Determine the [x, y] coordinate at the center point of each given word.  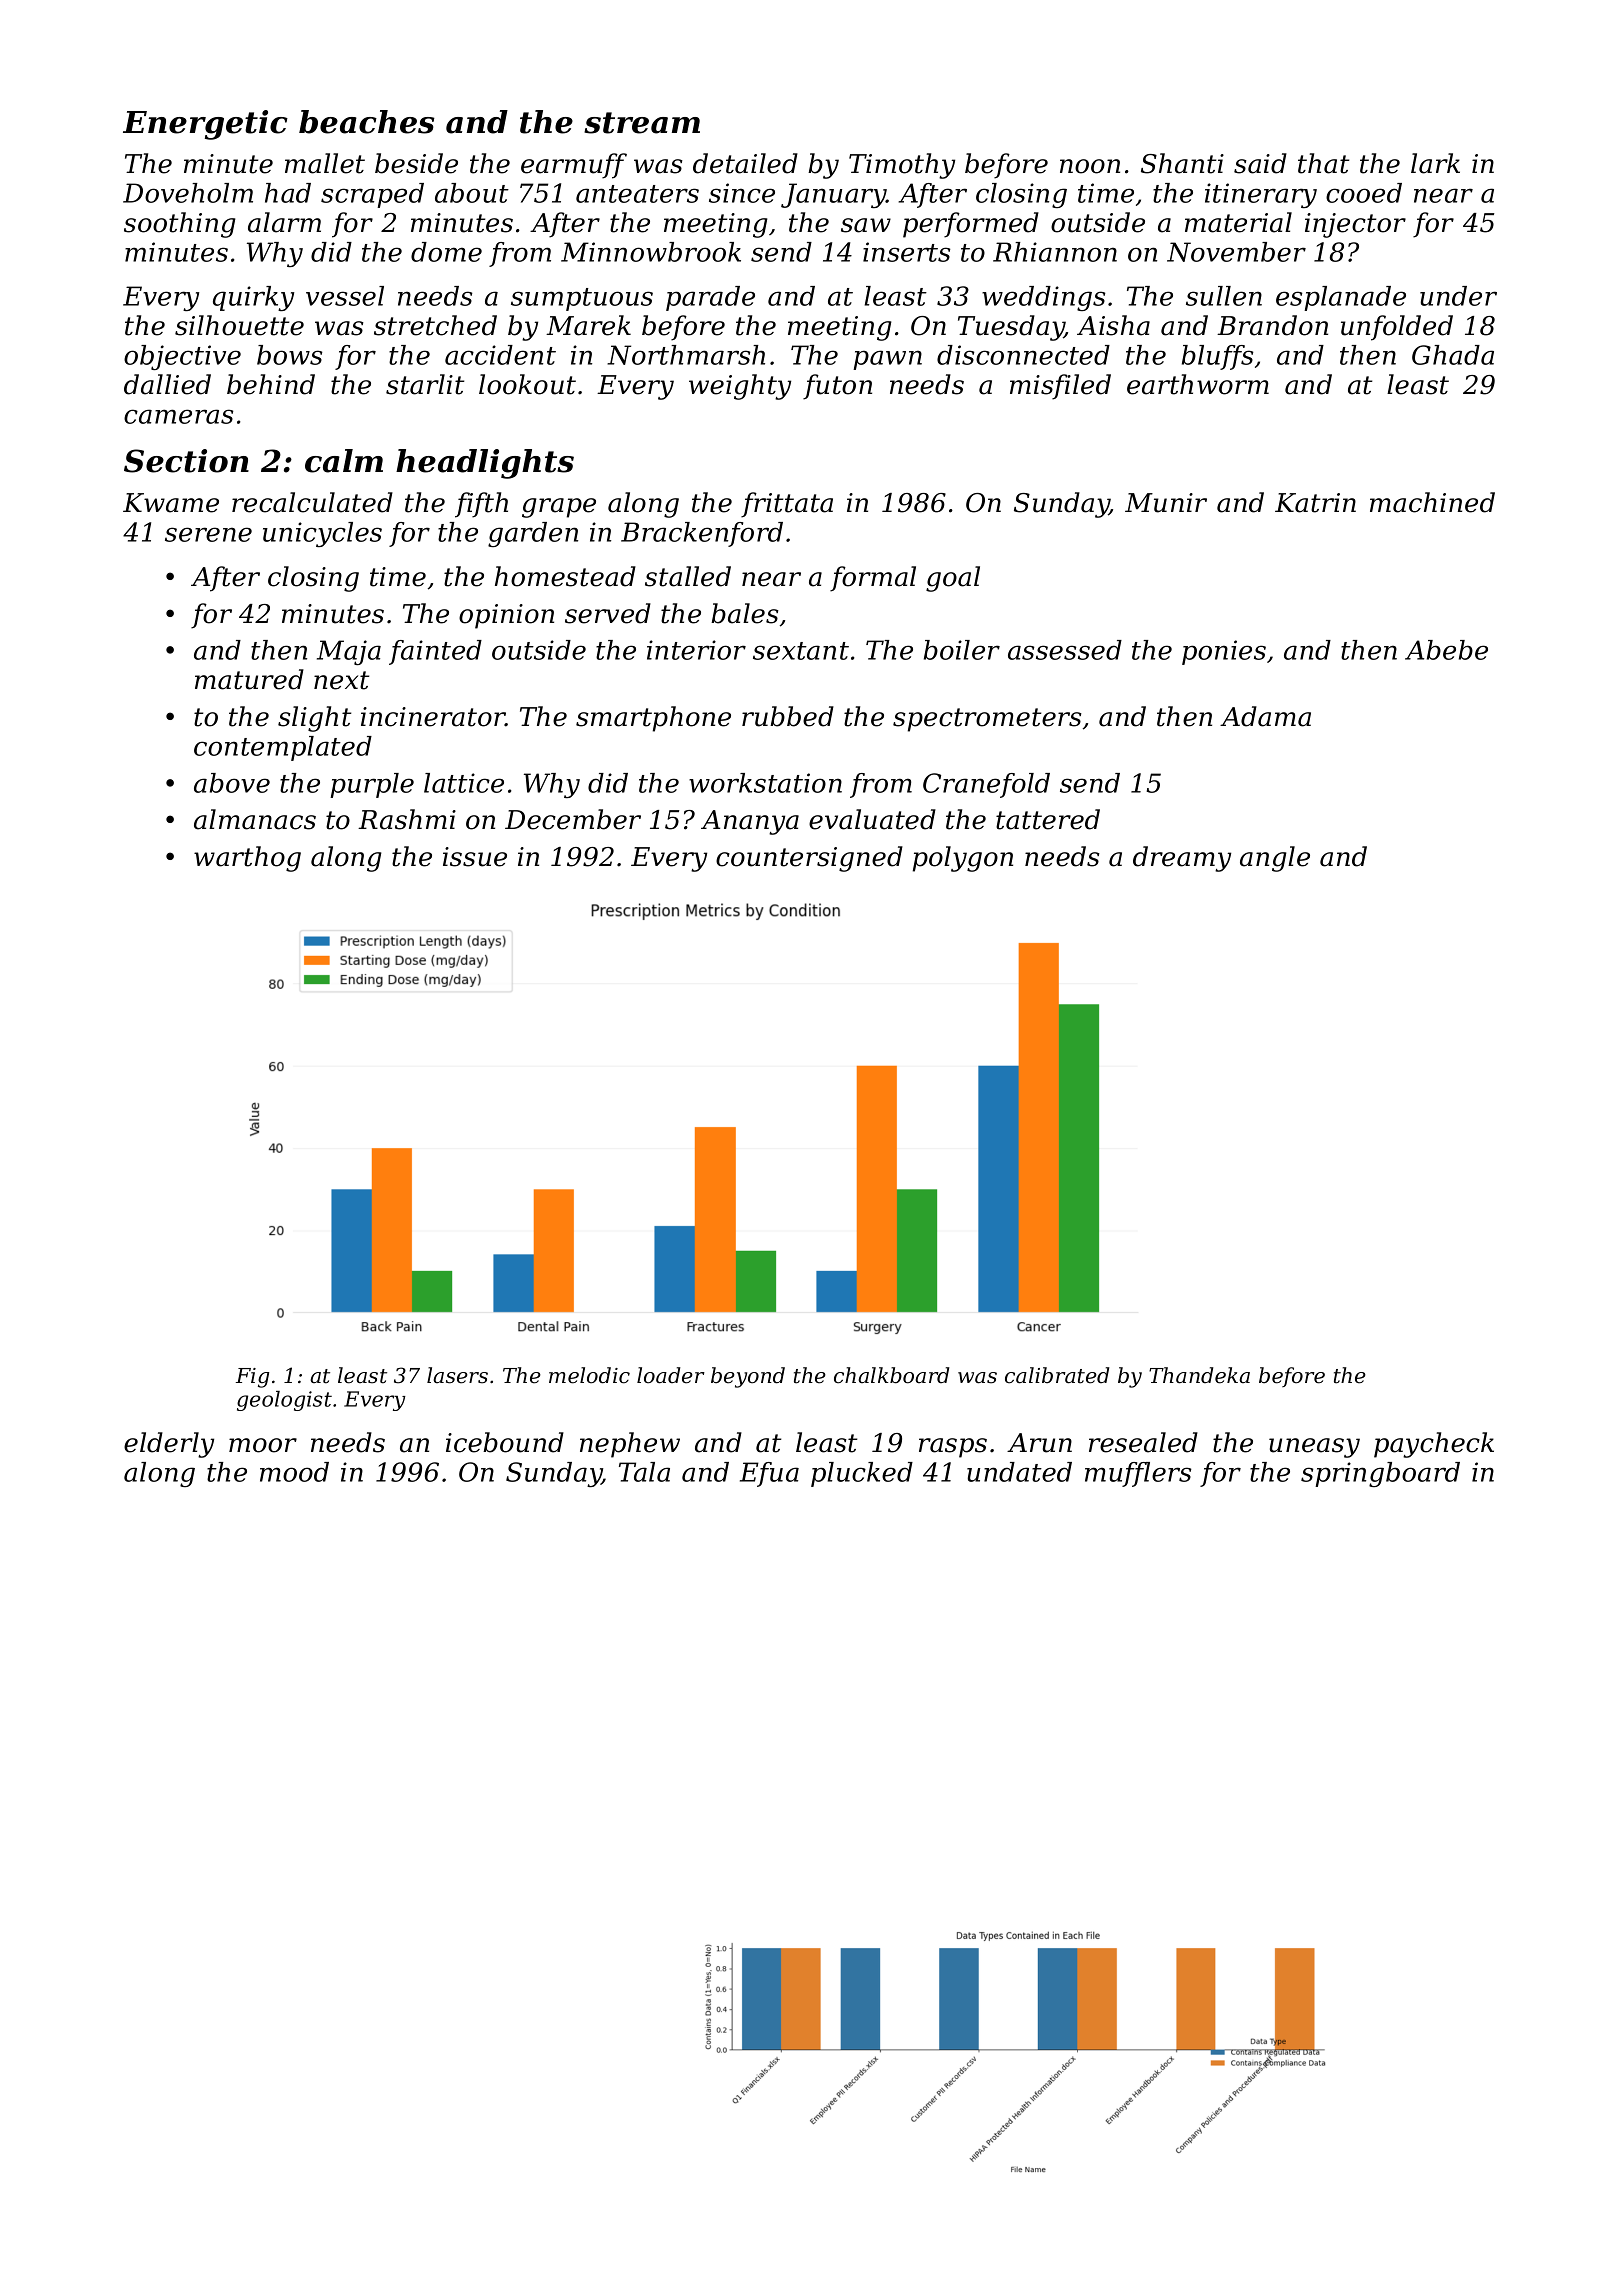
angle [1275, 859]
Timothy [902, 166]
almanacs [255, 819]
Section [186, 461]
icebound [505, 1442]
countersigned [809, 859]
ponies [1224, 652]
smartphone [653, 719]
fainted [435, 652]
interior [696, 650]
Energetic [205, 125]
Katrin [1315, 503]
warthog [247, 859]
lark [1435, 163]
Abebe [1446, 650]
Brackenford [702, 534]
